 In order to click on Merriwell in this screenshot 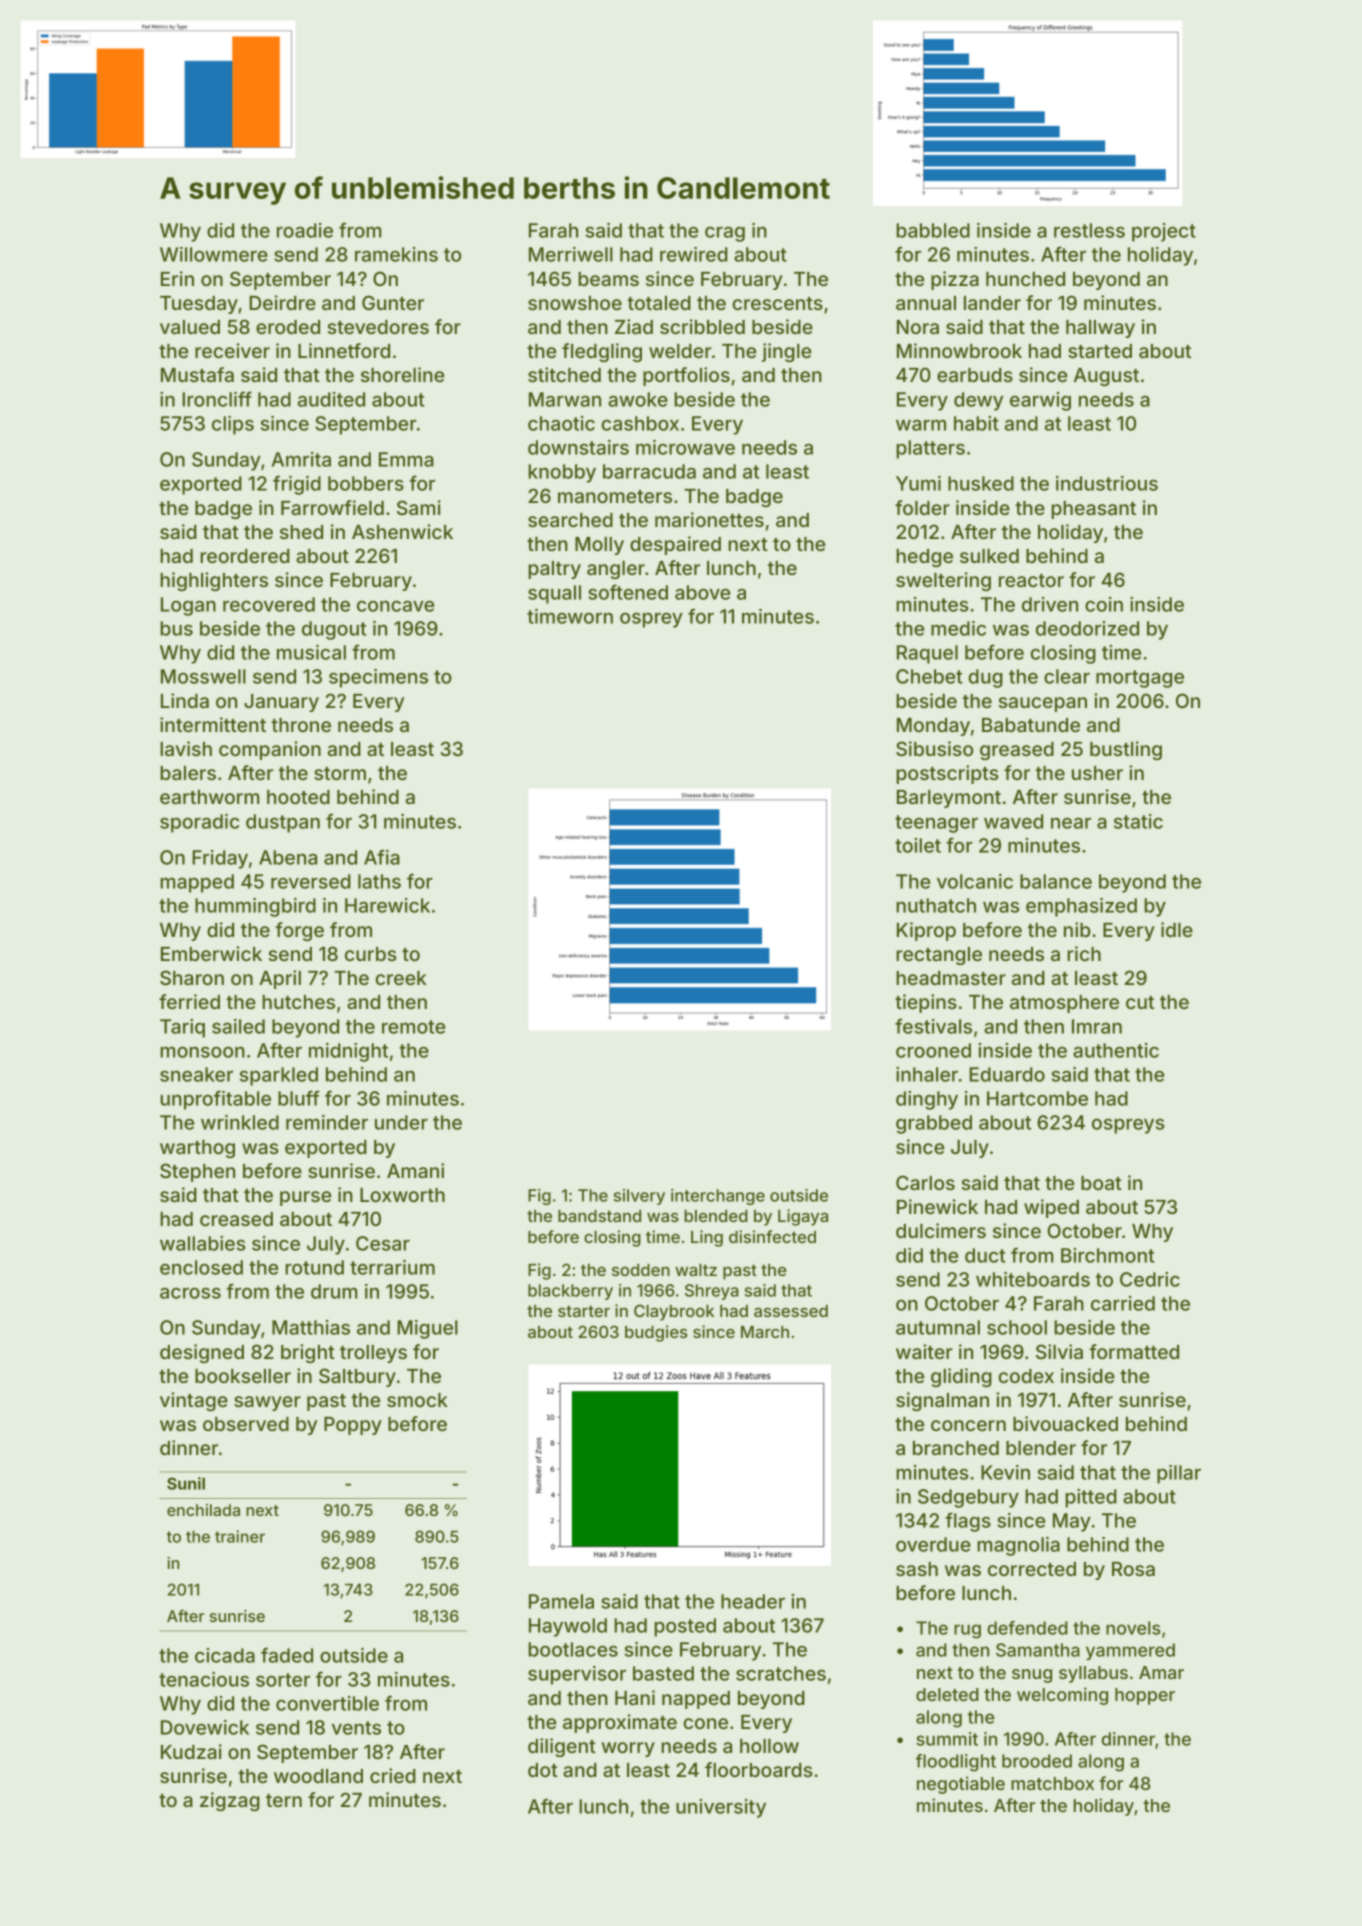, I will do `click(571, 254)`.
